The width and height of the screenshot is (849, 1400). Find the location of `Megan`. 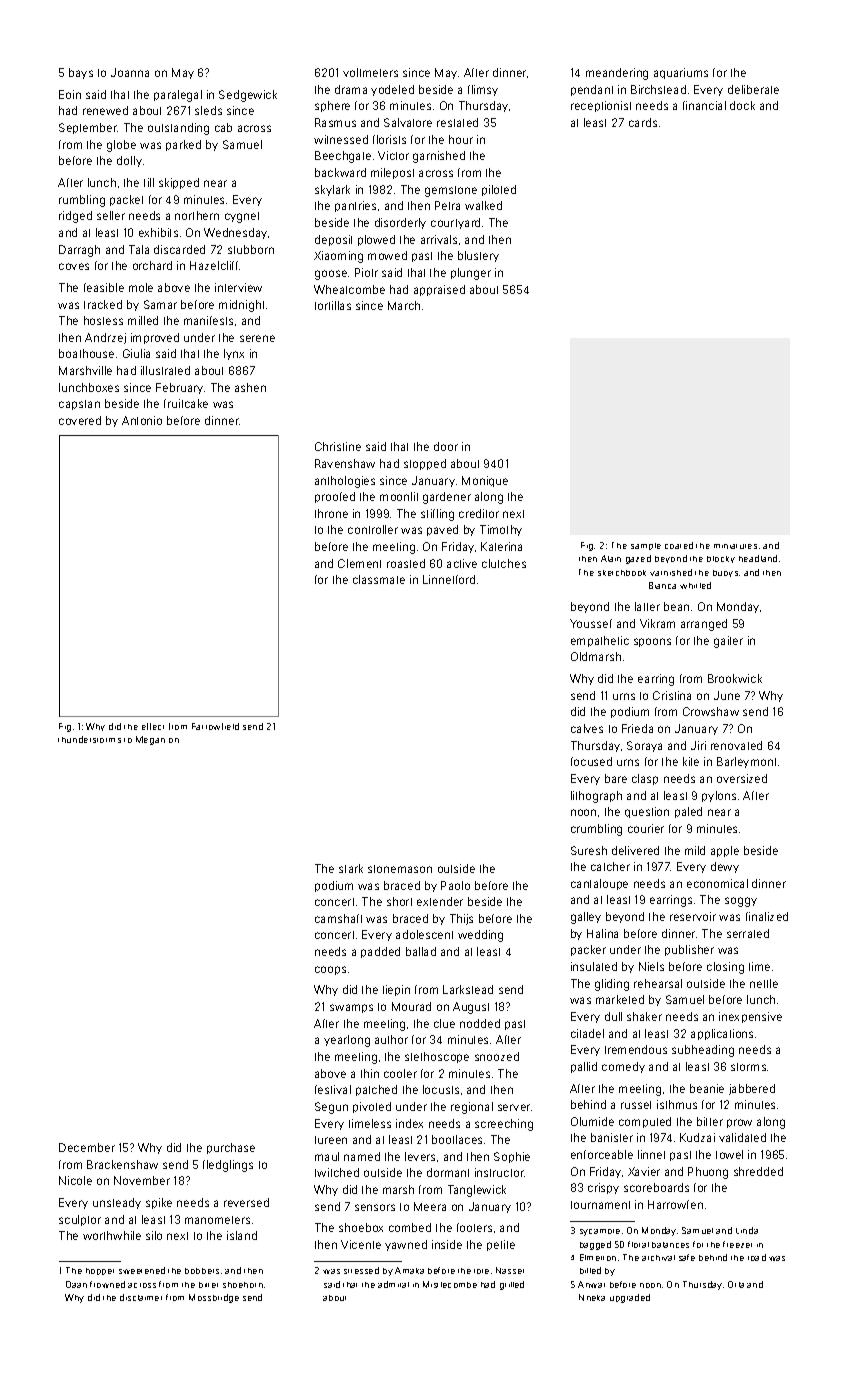

Megan is located at coordinates (150, 740).
